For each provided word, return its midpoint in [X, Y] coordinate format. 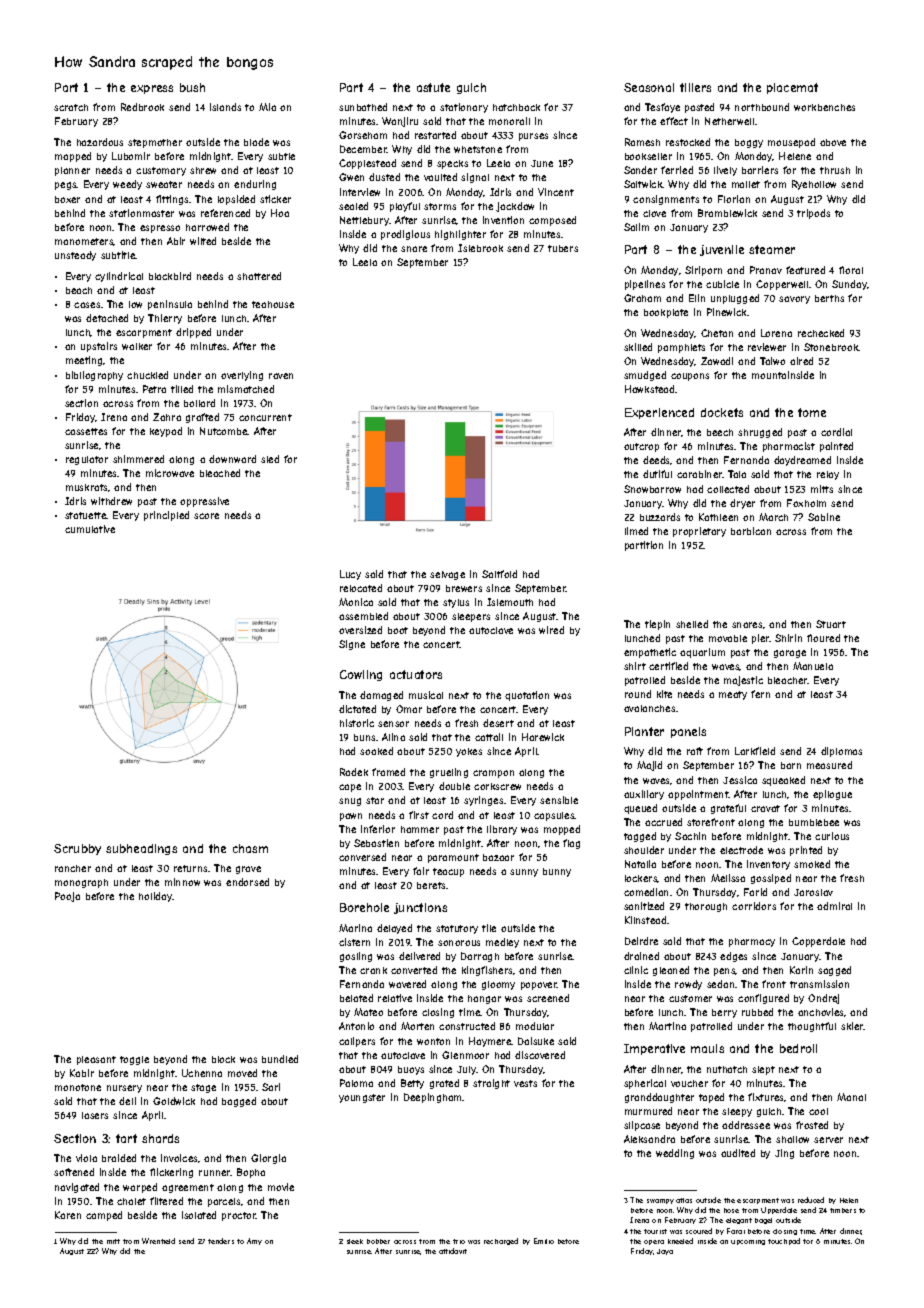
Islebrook [480, 248]
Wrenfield [158, 1241]
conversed [362, 857]
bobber [378, 1241]
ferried [677, 170]
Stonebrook [831, 347]
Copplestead [367, 164]
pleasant [96, 1060]
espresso [160, 229]
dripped [193, 333]
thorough [706, 907]
